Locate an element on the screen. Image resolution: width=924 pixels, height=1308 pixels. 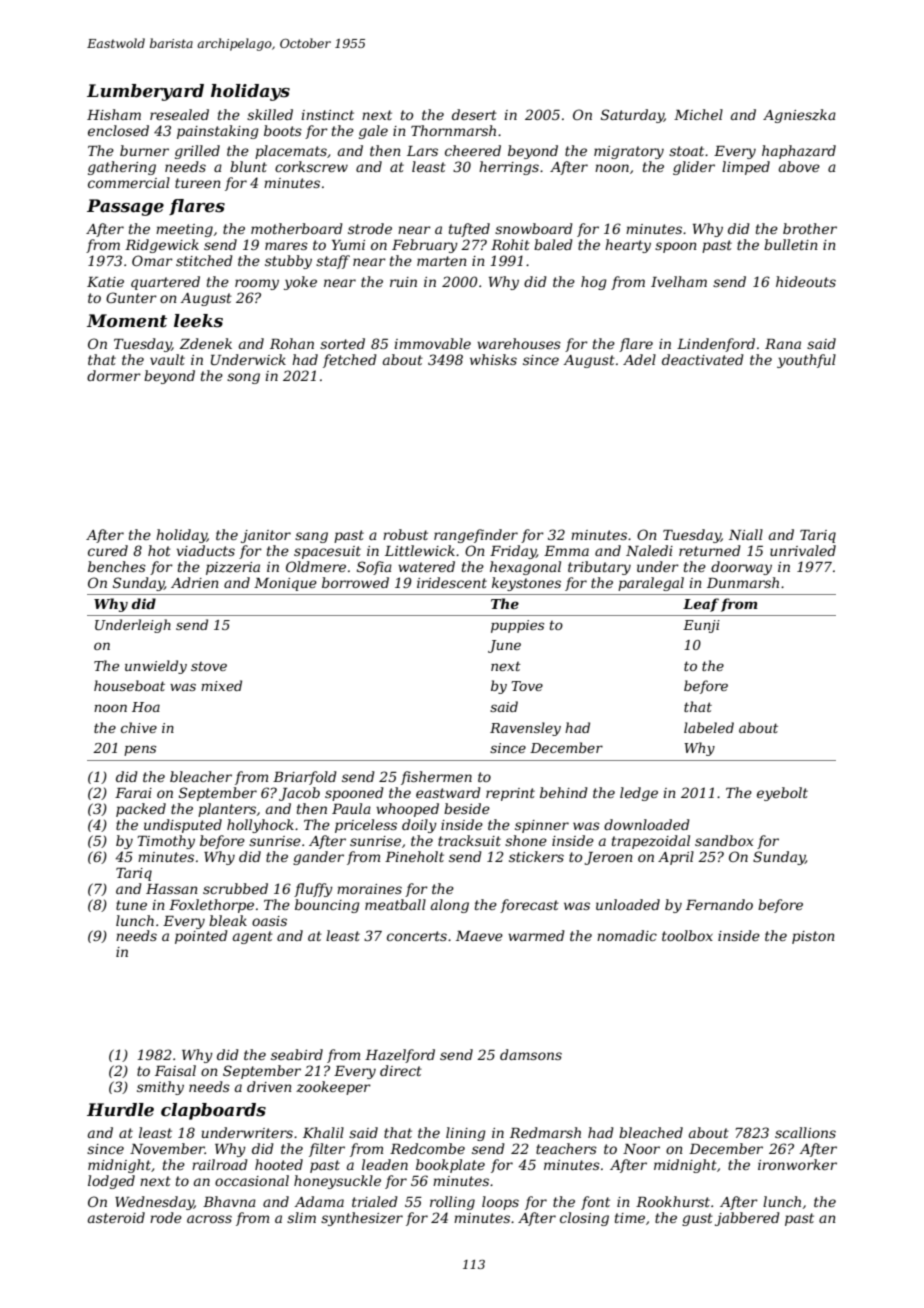
lodged is located at coordinates (111, 1182).
